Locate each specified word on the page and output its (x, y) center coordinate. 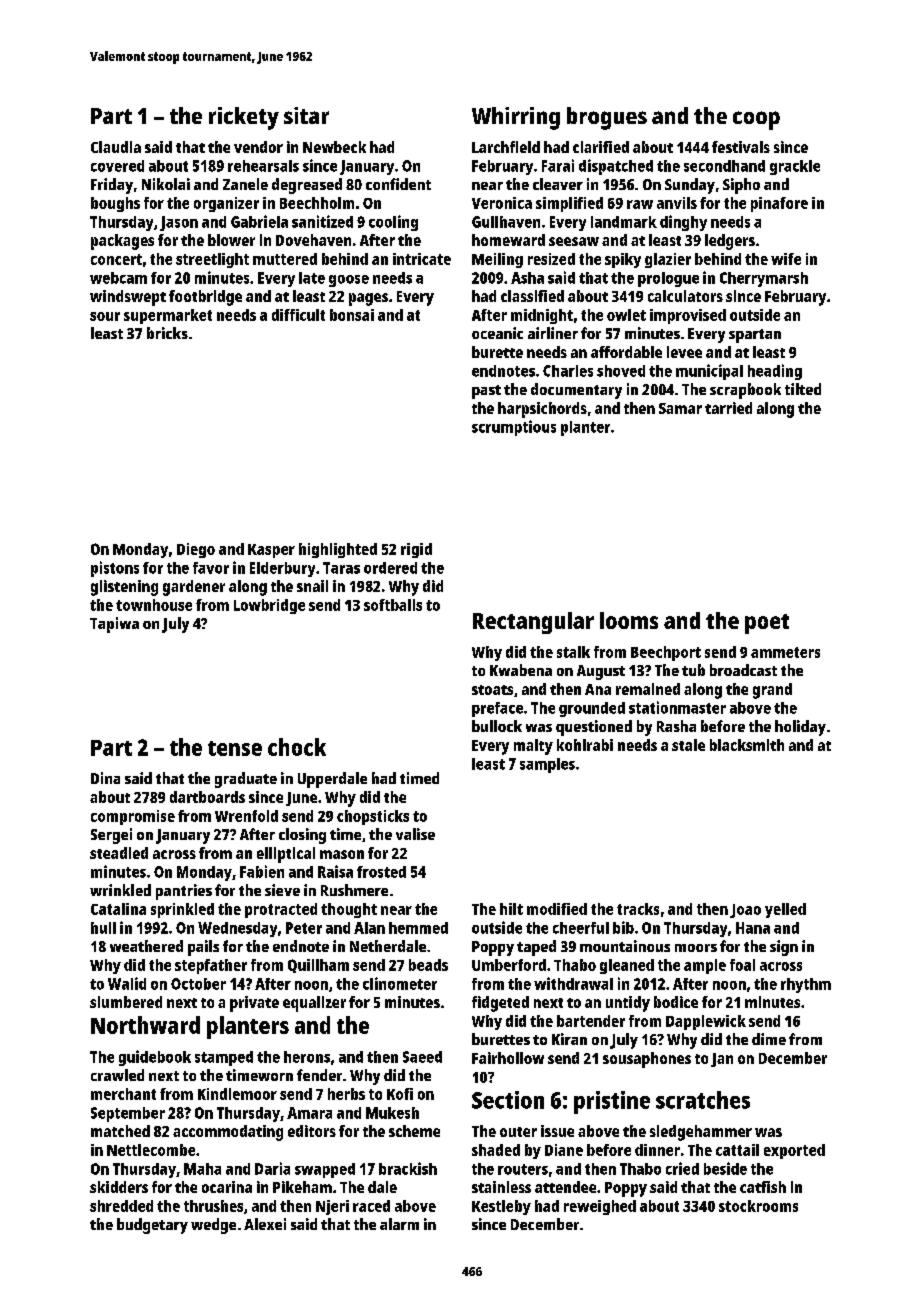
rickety (244, 118)
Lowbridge (269, 606)
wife (786, 259)
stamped (224, 1058)
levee (684, 352)
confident (398, 184)
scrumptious (514, 428)
